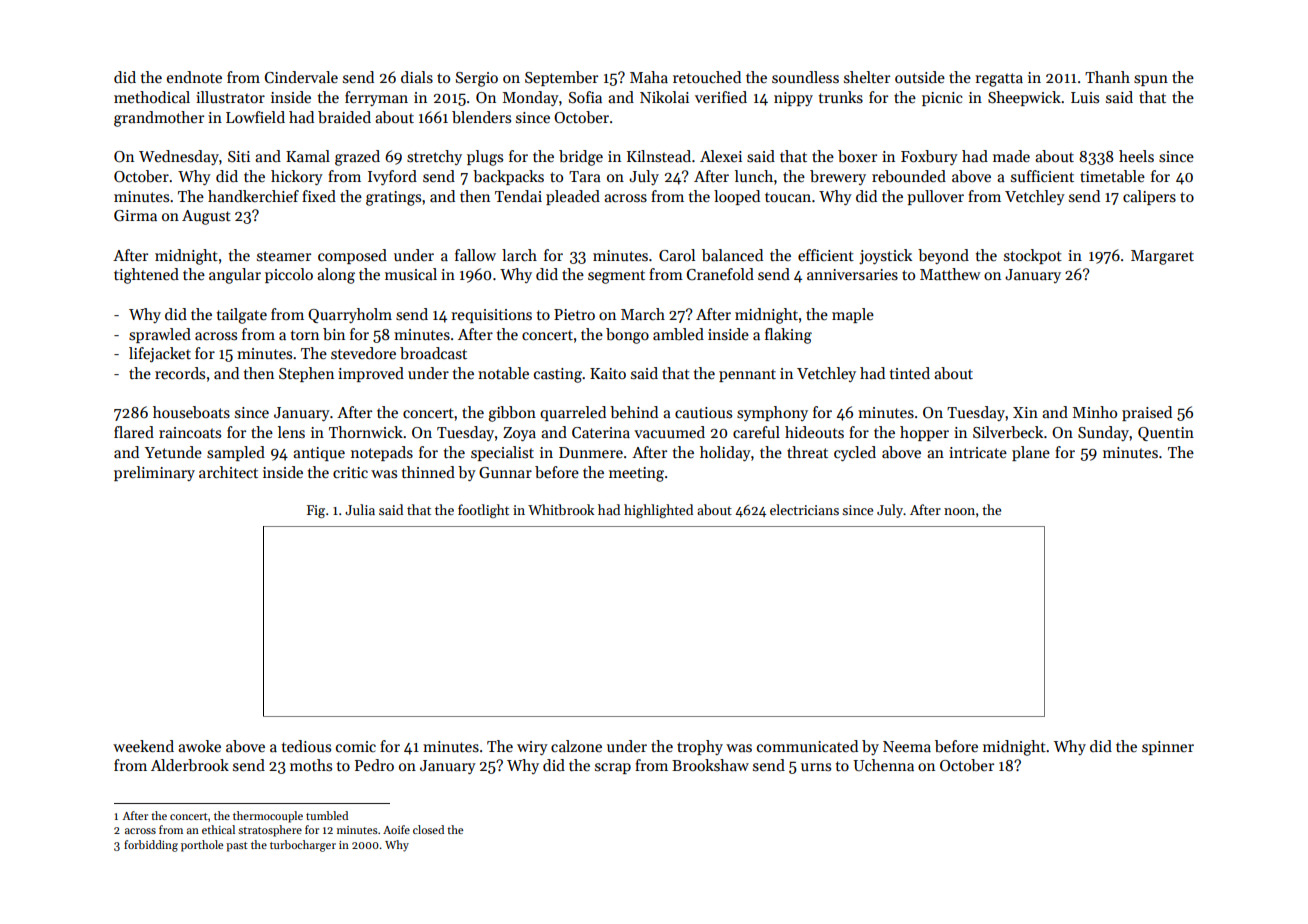 This screenshot has height=924, width=1308. I want to click on broadcast, so click(433, 353).
